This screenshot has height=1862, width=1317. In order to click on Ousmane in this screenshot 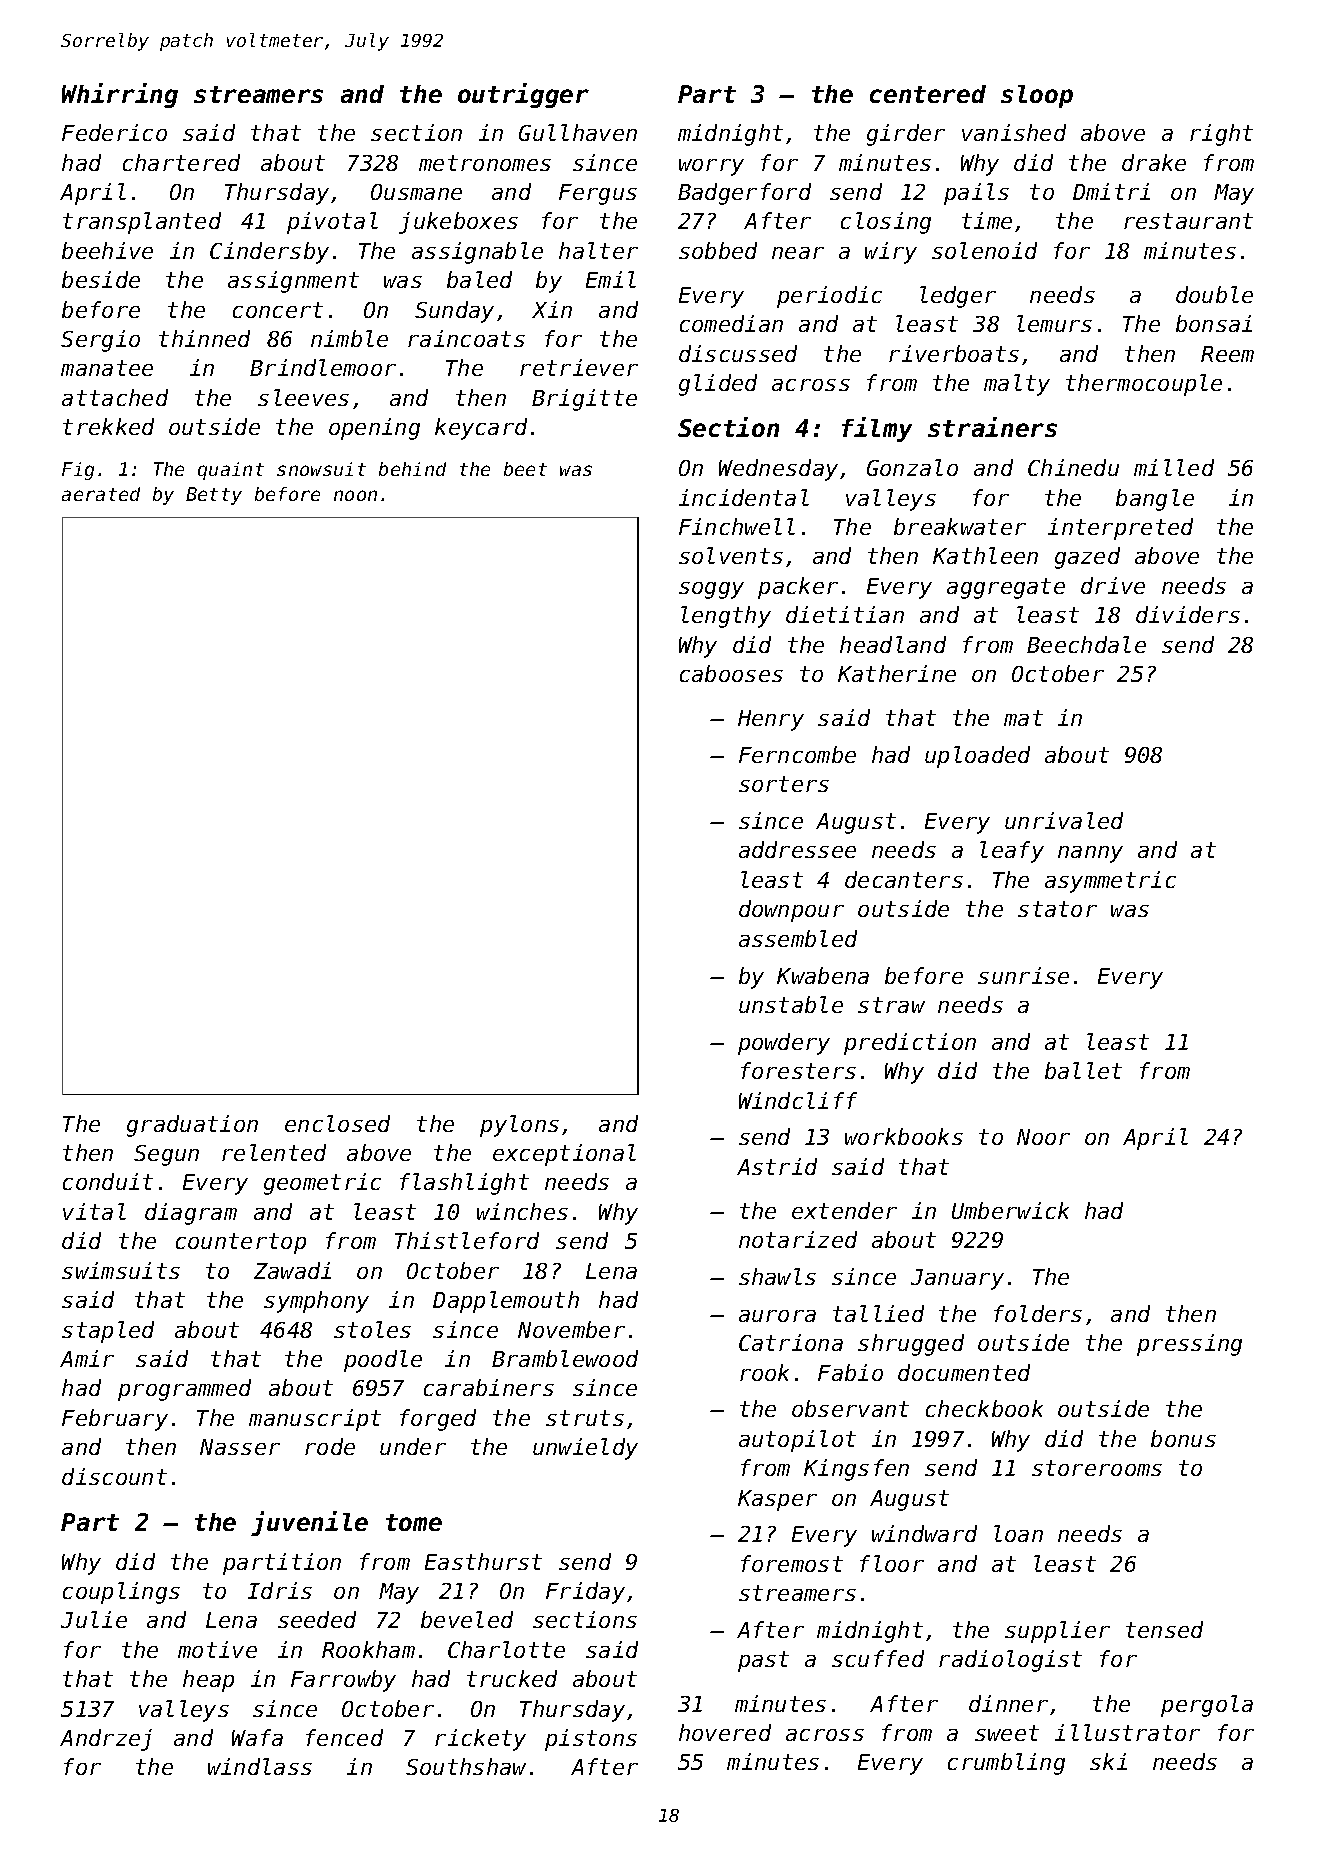, I will do `click(416, 192)`.
